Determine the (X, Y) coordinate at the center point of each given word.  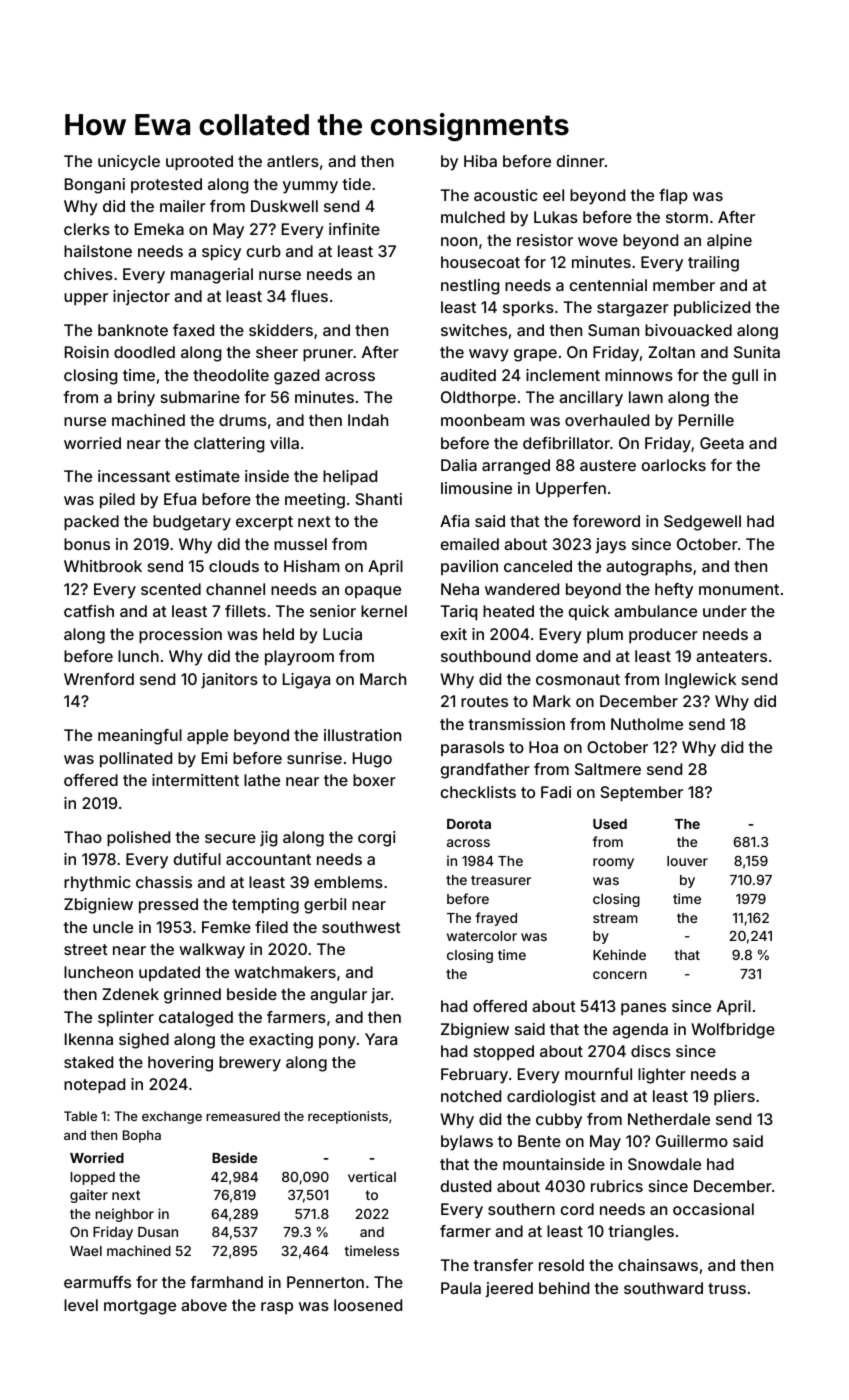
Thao (83, 837)
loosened (368, 1305)
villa (284, 443)
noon (459, 241)
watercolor (482, 936)
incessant (134, 476)
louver (687, 861)
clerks (87, 229)
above (204, 1305)
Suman (613, 330)
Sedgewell (702, 523)
